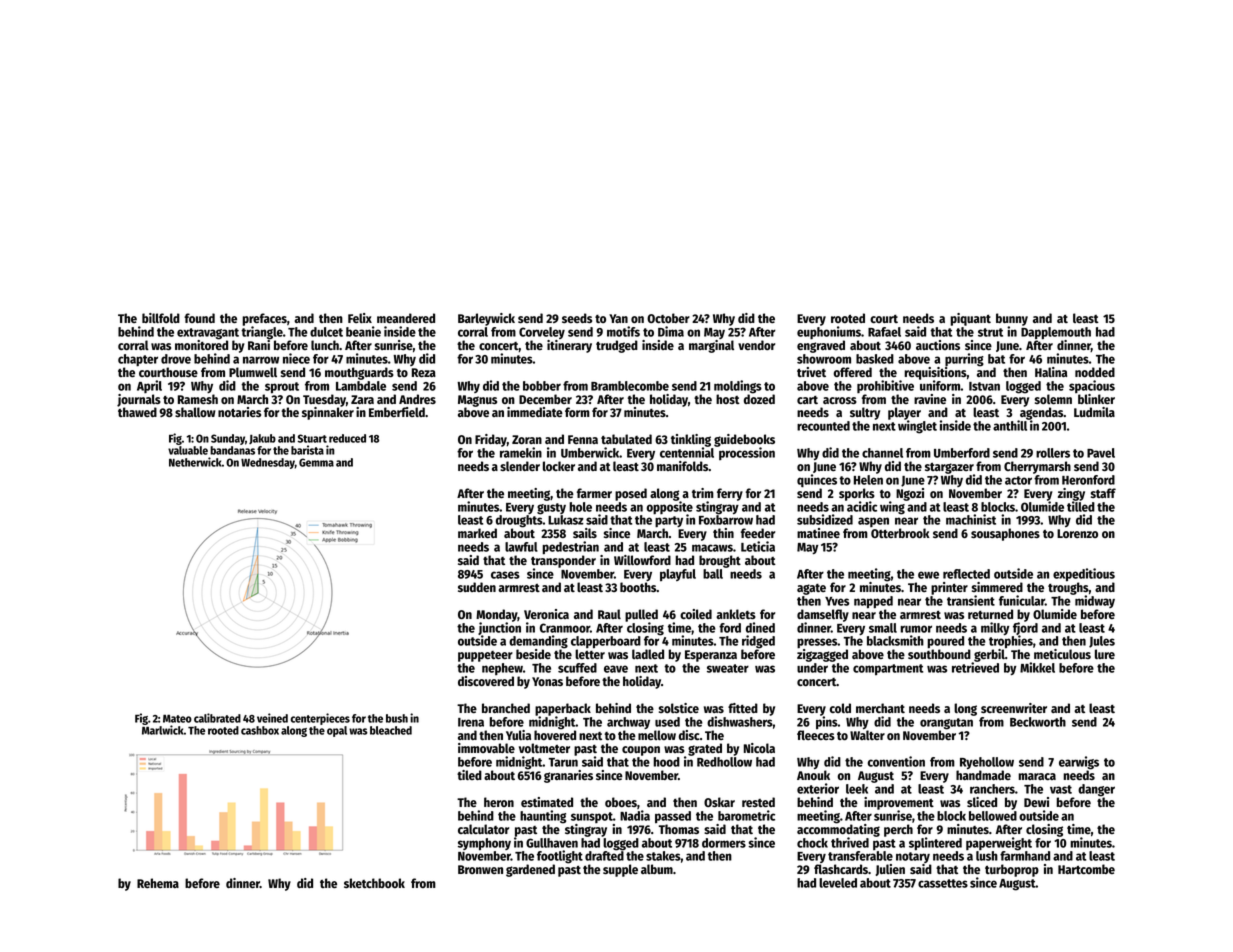  What do you see at coordinates (469, 775) in the screenshot?
I see `tiled` at bounding box center [469, 775].
